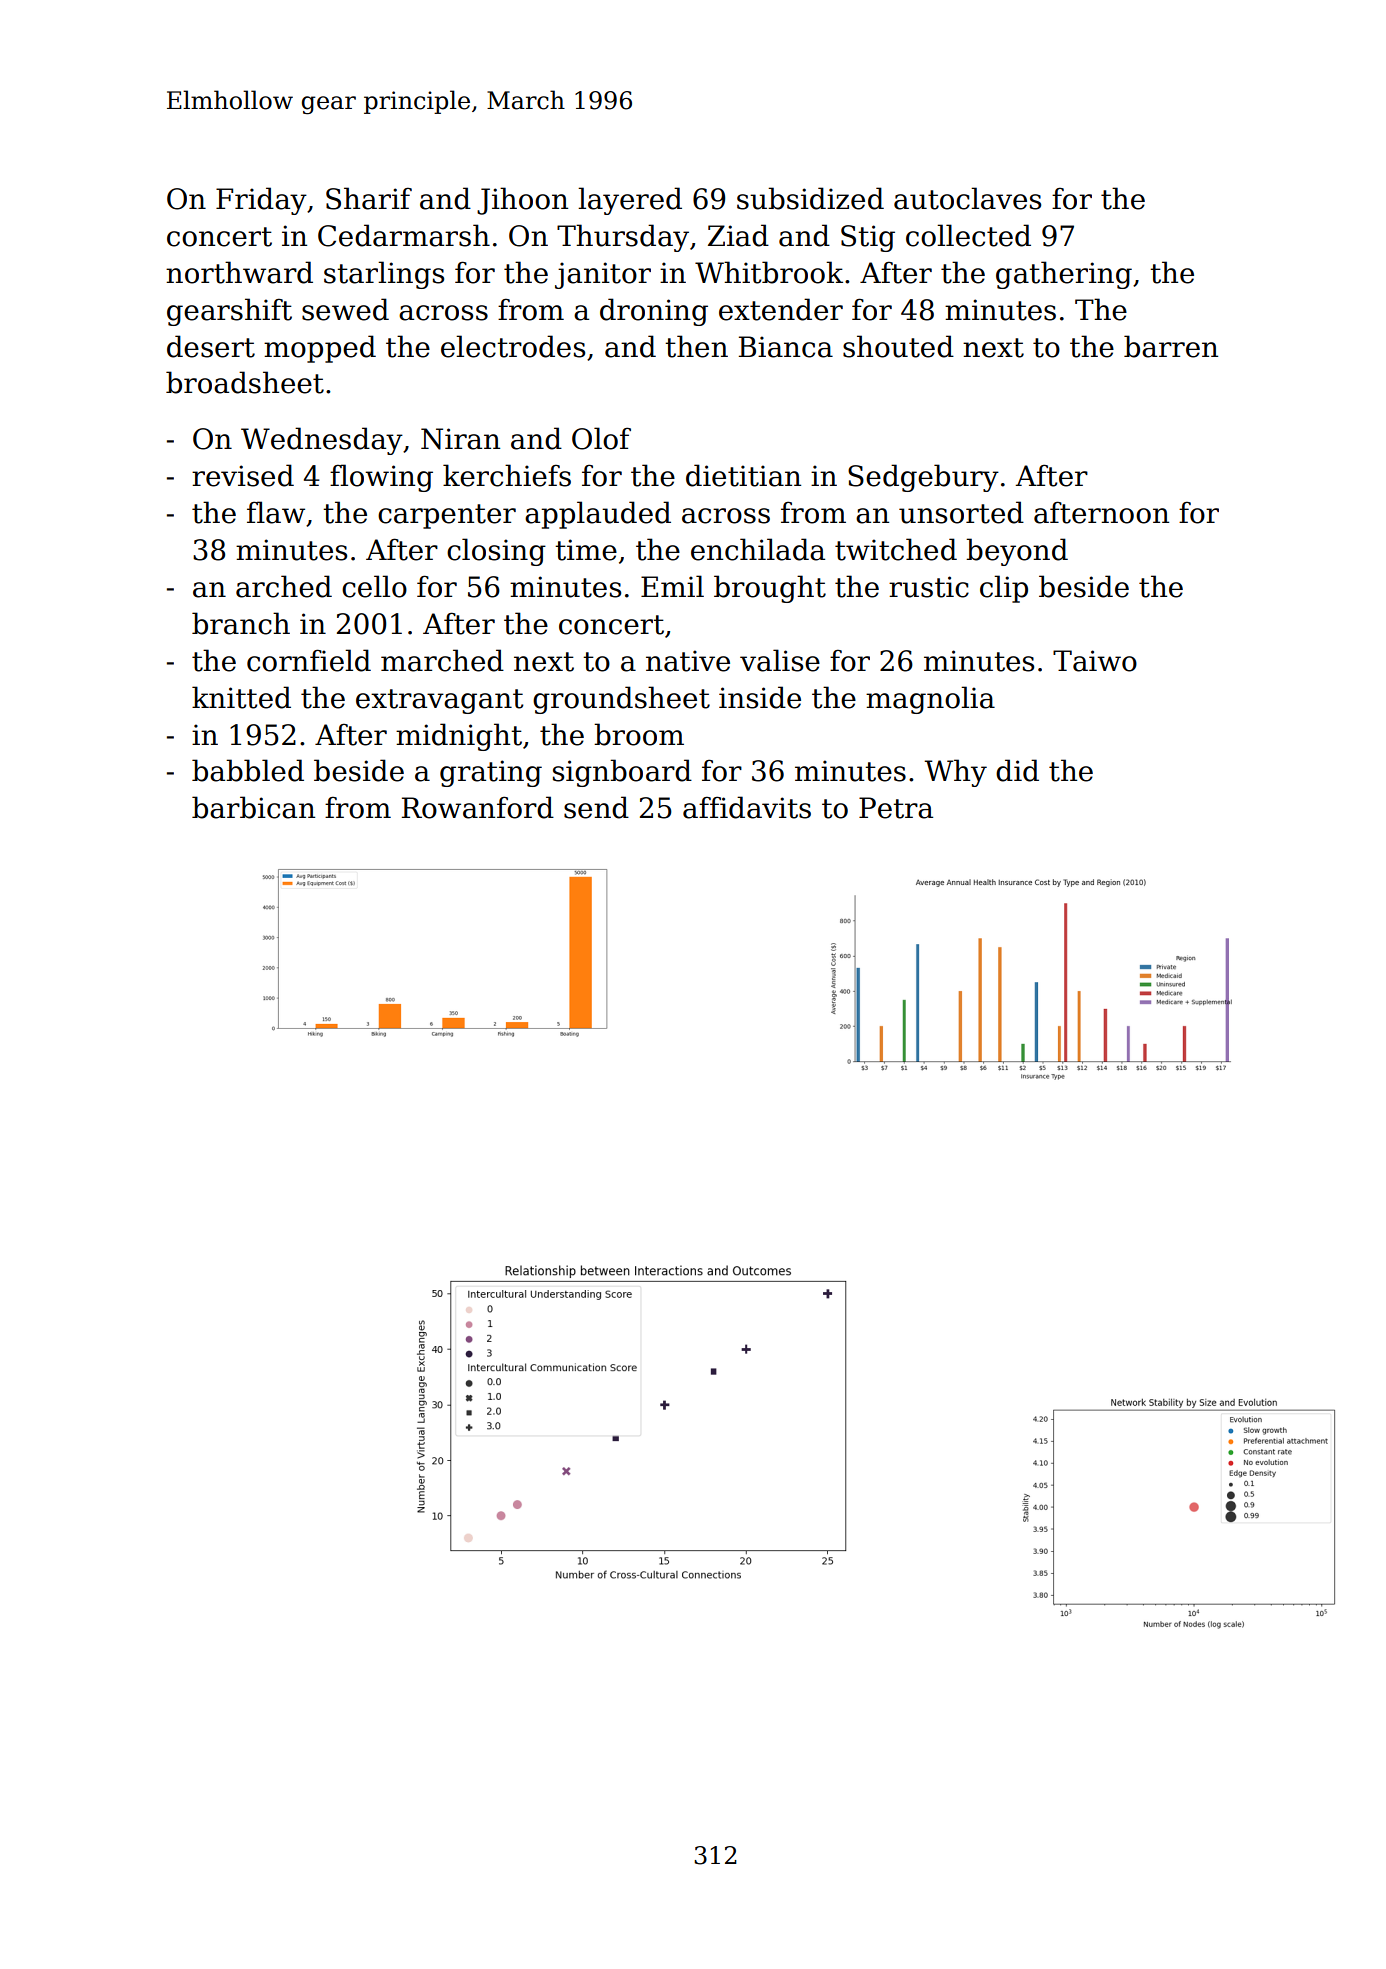  What do you see at coordinates (320, 349) in the page?
I see `mopped` at bounding box center [320, 349].
